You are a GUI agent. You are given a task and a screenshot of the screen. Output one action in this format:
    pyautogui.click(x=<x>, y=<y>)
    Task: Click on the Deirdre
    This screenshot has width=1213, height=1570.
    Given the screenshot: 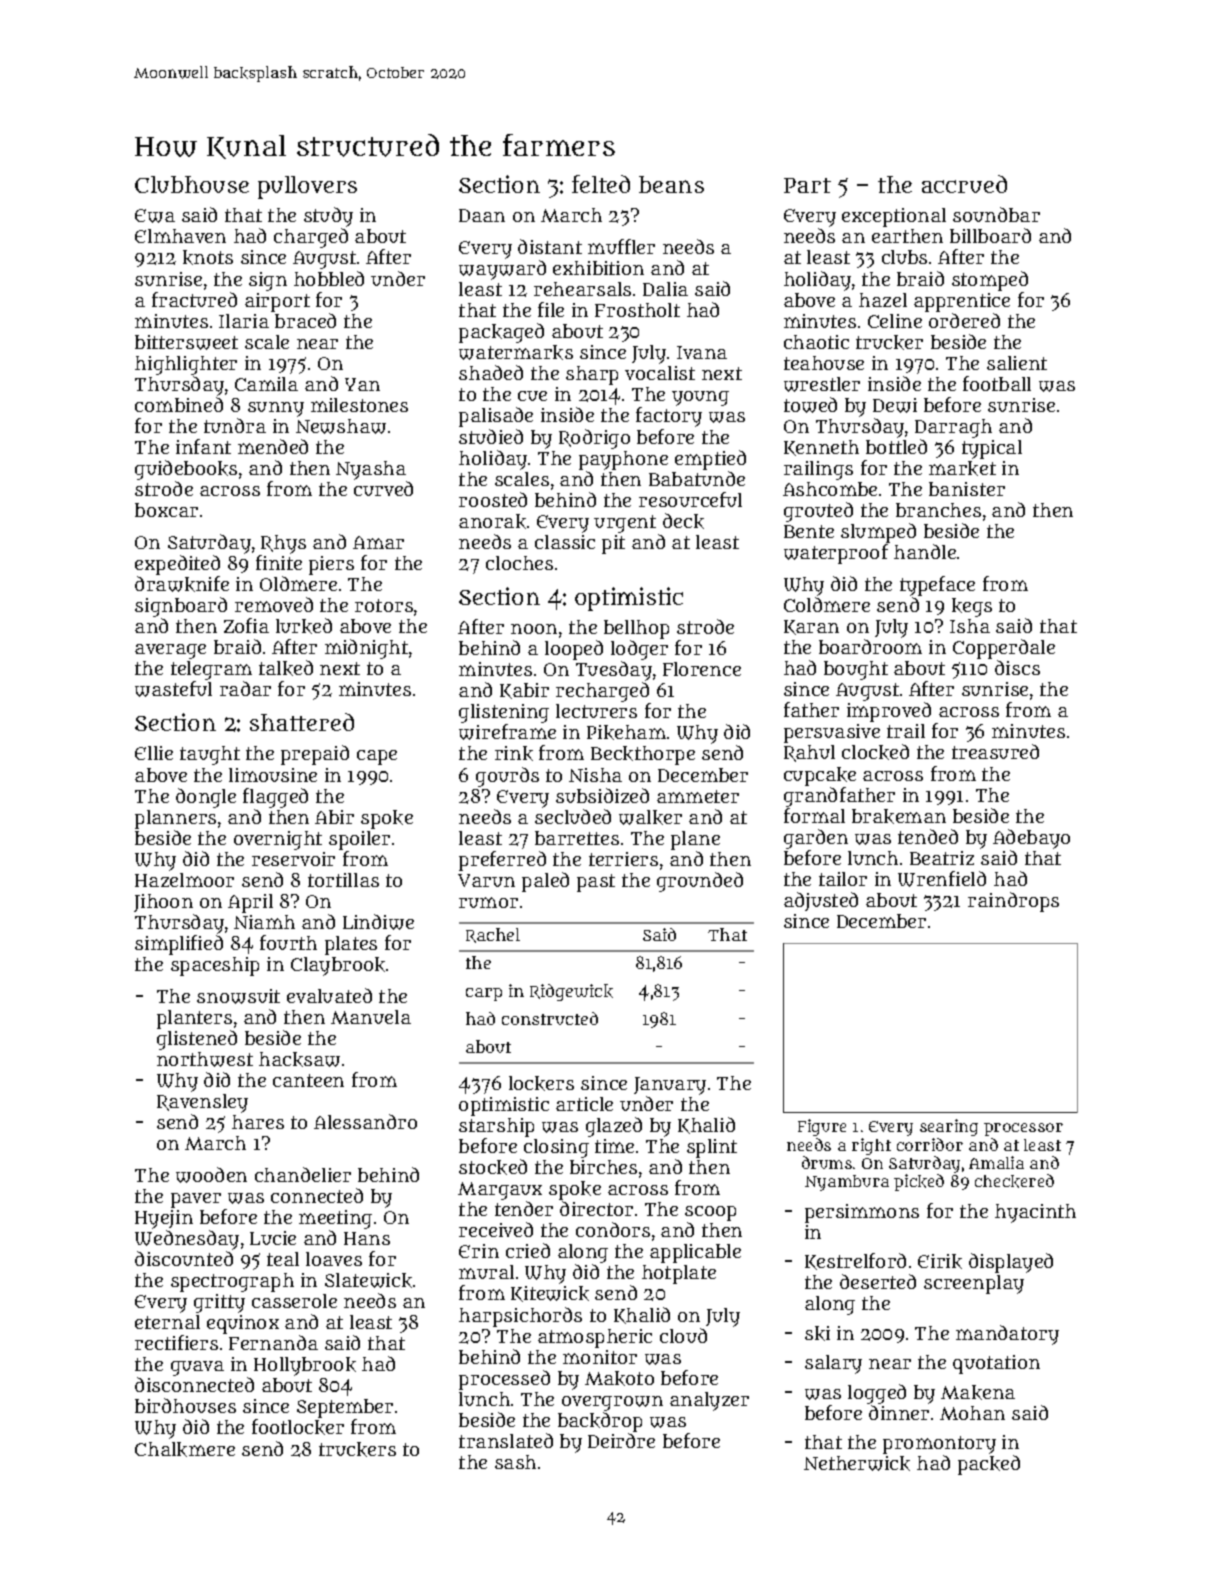 What is the action you would take?
    pyautogui.click(x=621, y=1440)
